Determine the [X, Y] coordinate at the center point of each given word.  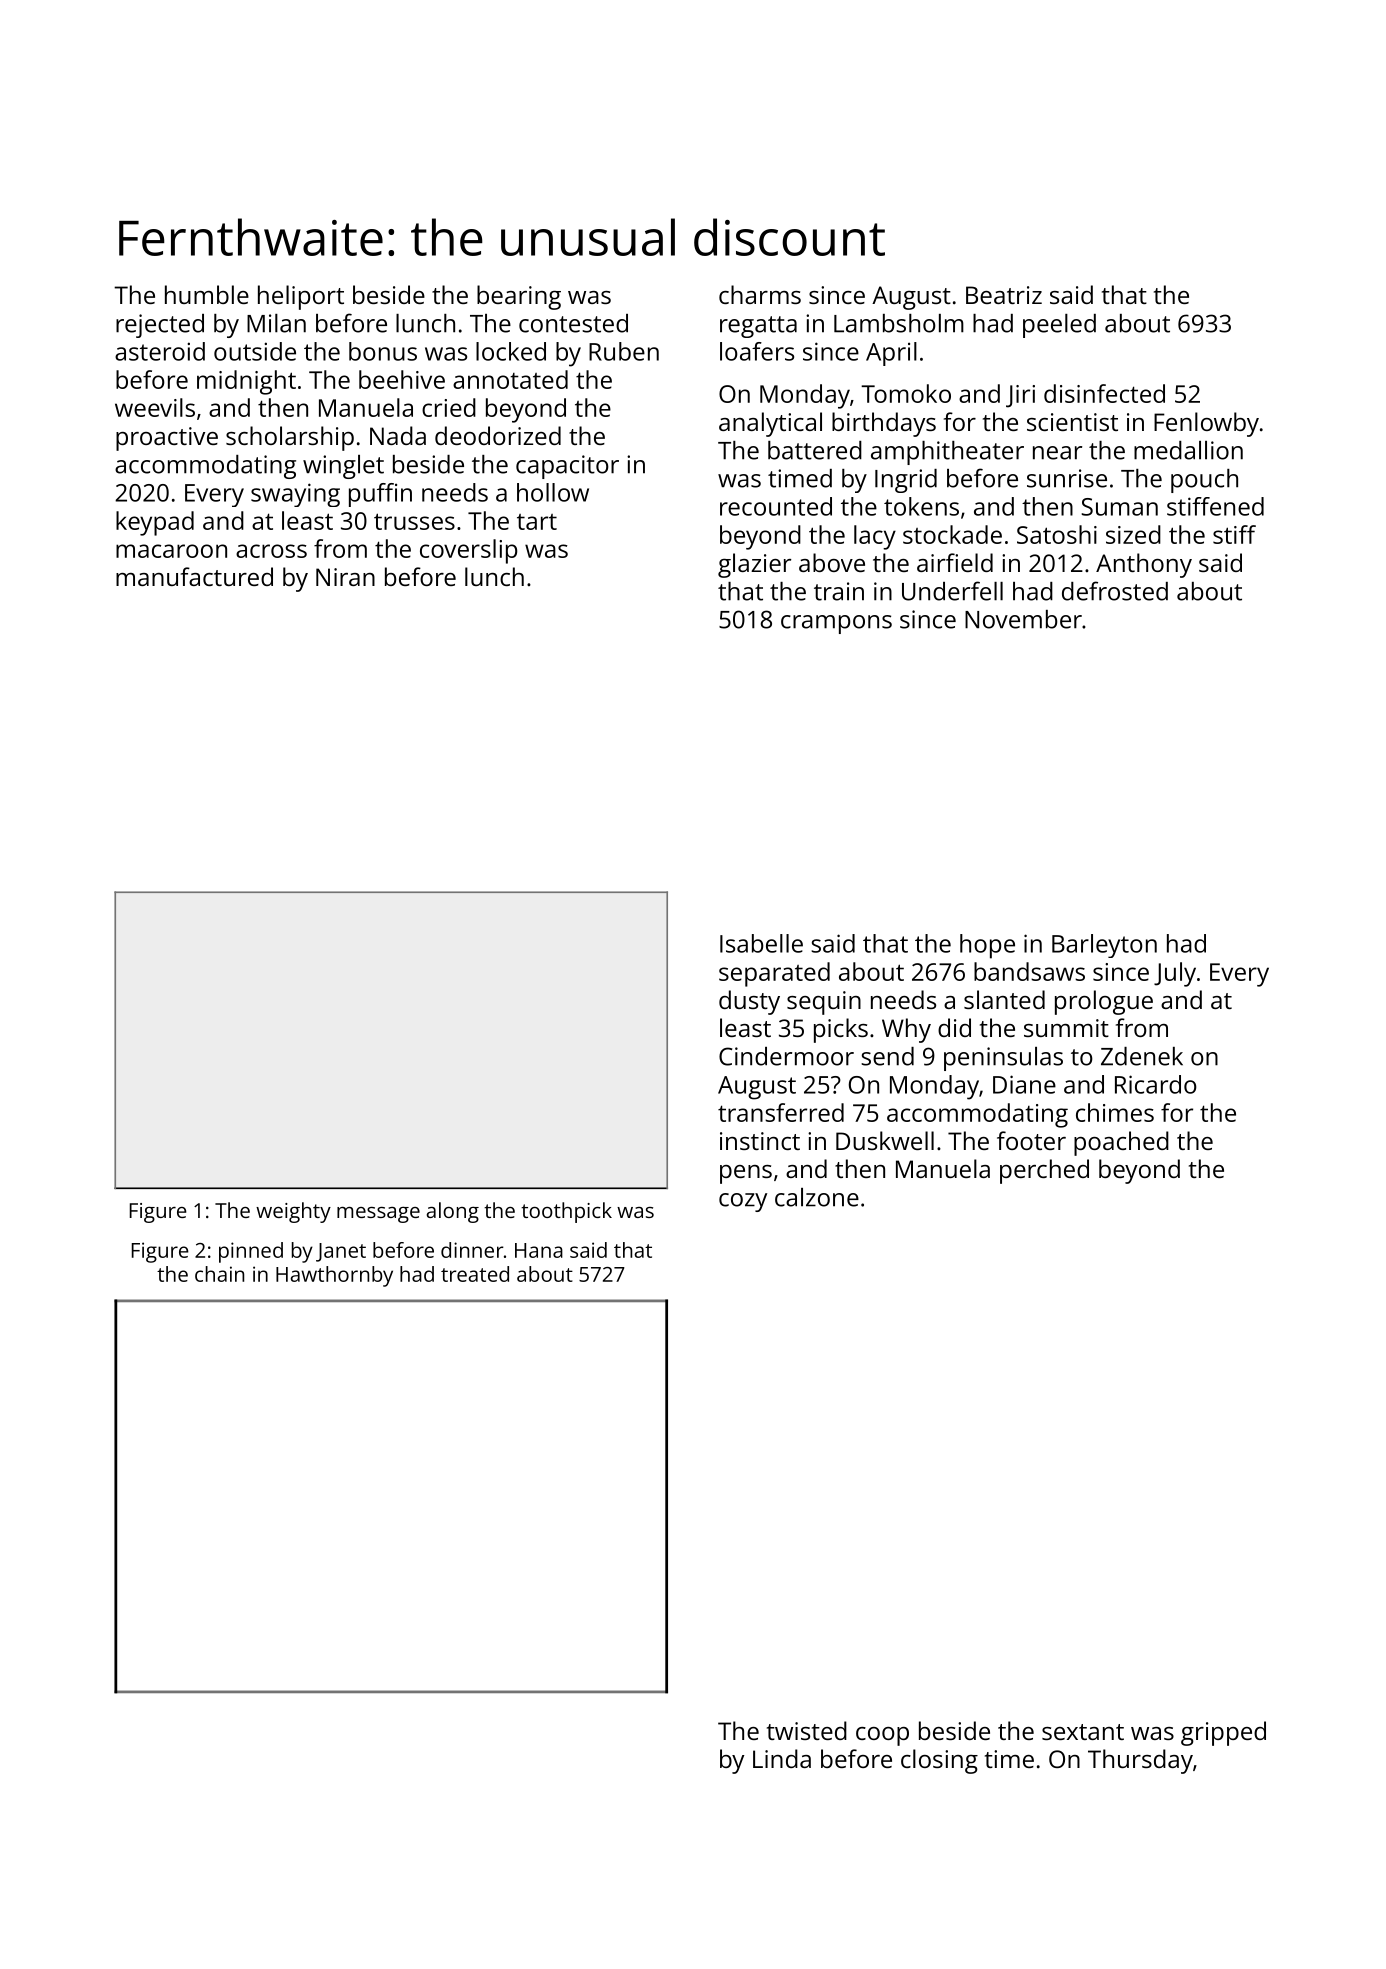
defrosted [1115, 591]
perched [1044, 1171]
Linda [782, 1758]
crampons [836, 624]
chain [219, 1274]
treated [475, 1274]
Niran [345, 577]
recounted [776, 506]
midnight [246, 382]
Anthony [1144, 565]
